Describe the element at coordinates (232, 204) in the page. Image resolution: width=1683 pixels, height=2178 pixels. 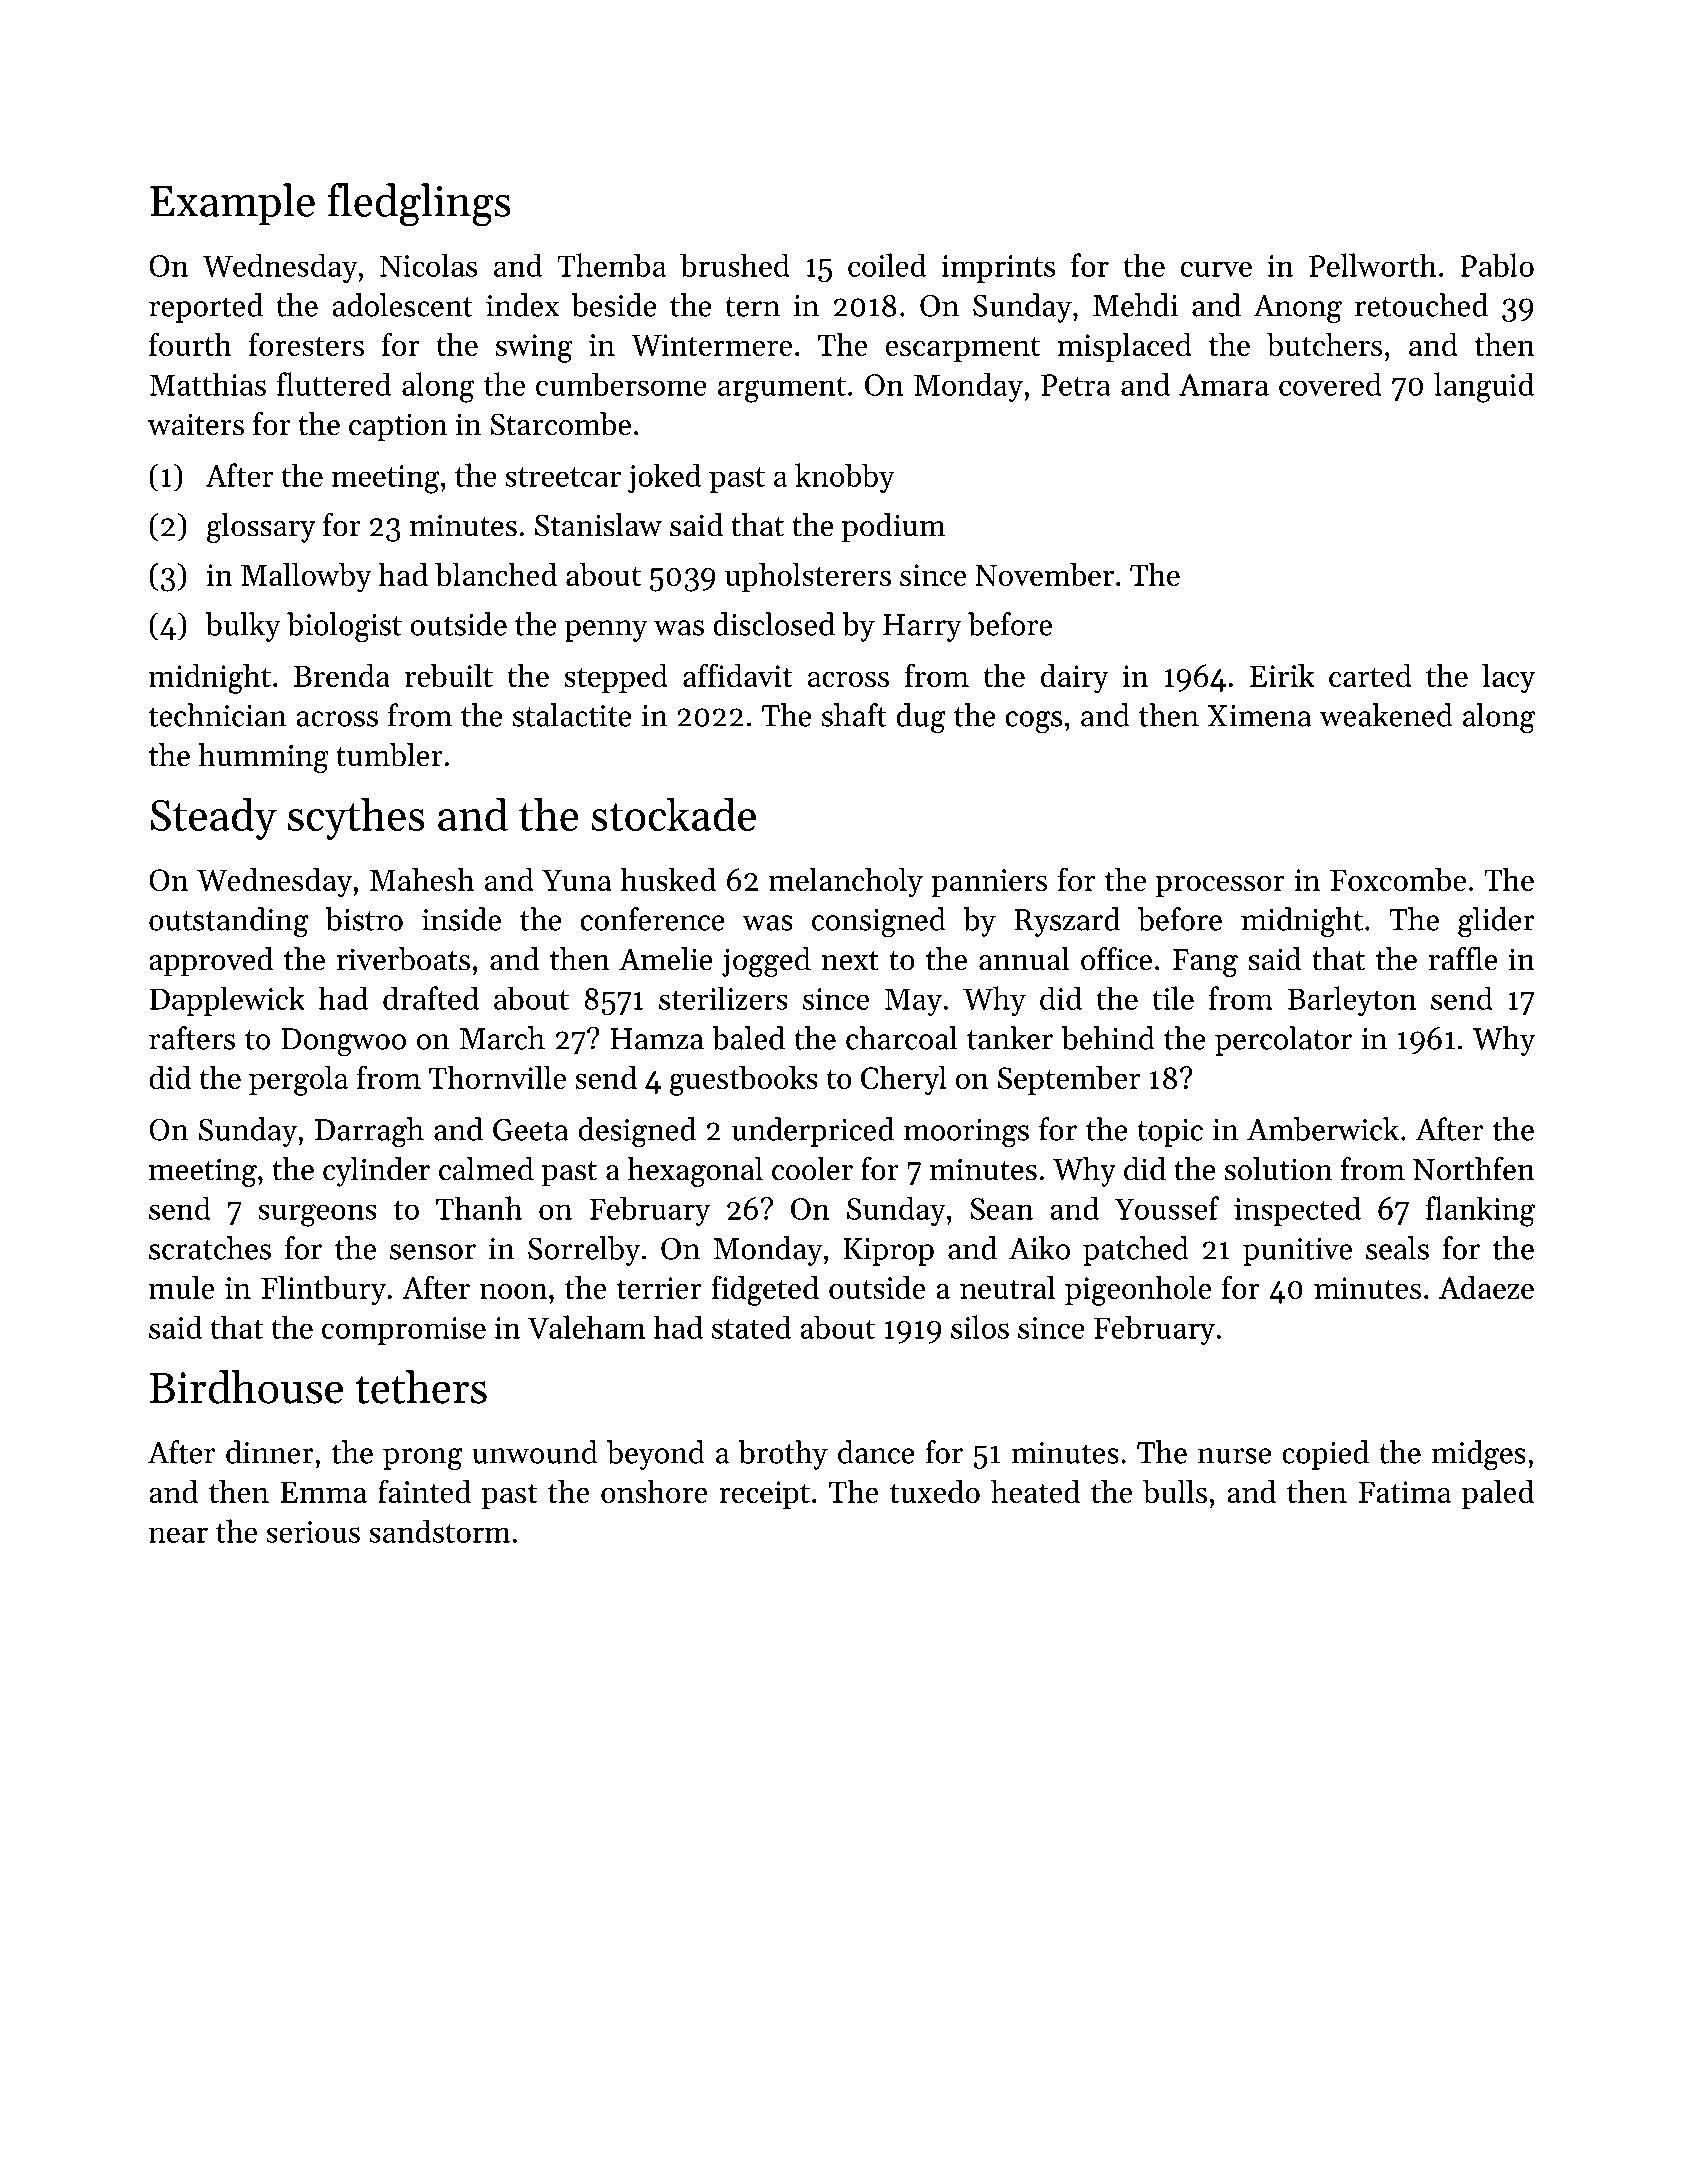
I see `Example` at that location.
